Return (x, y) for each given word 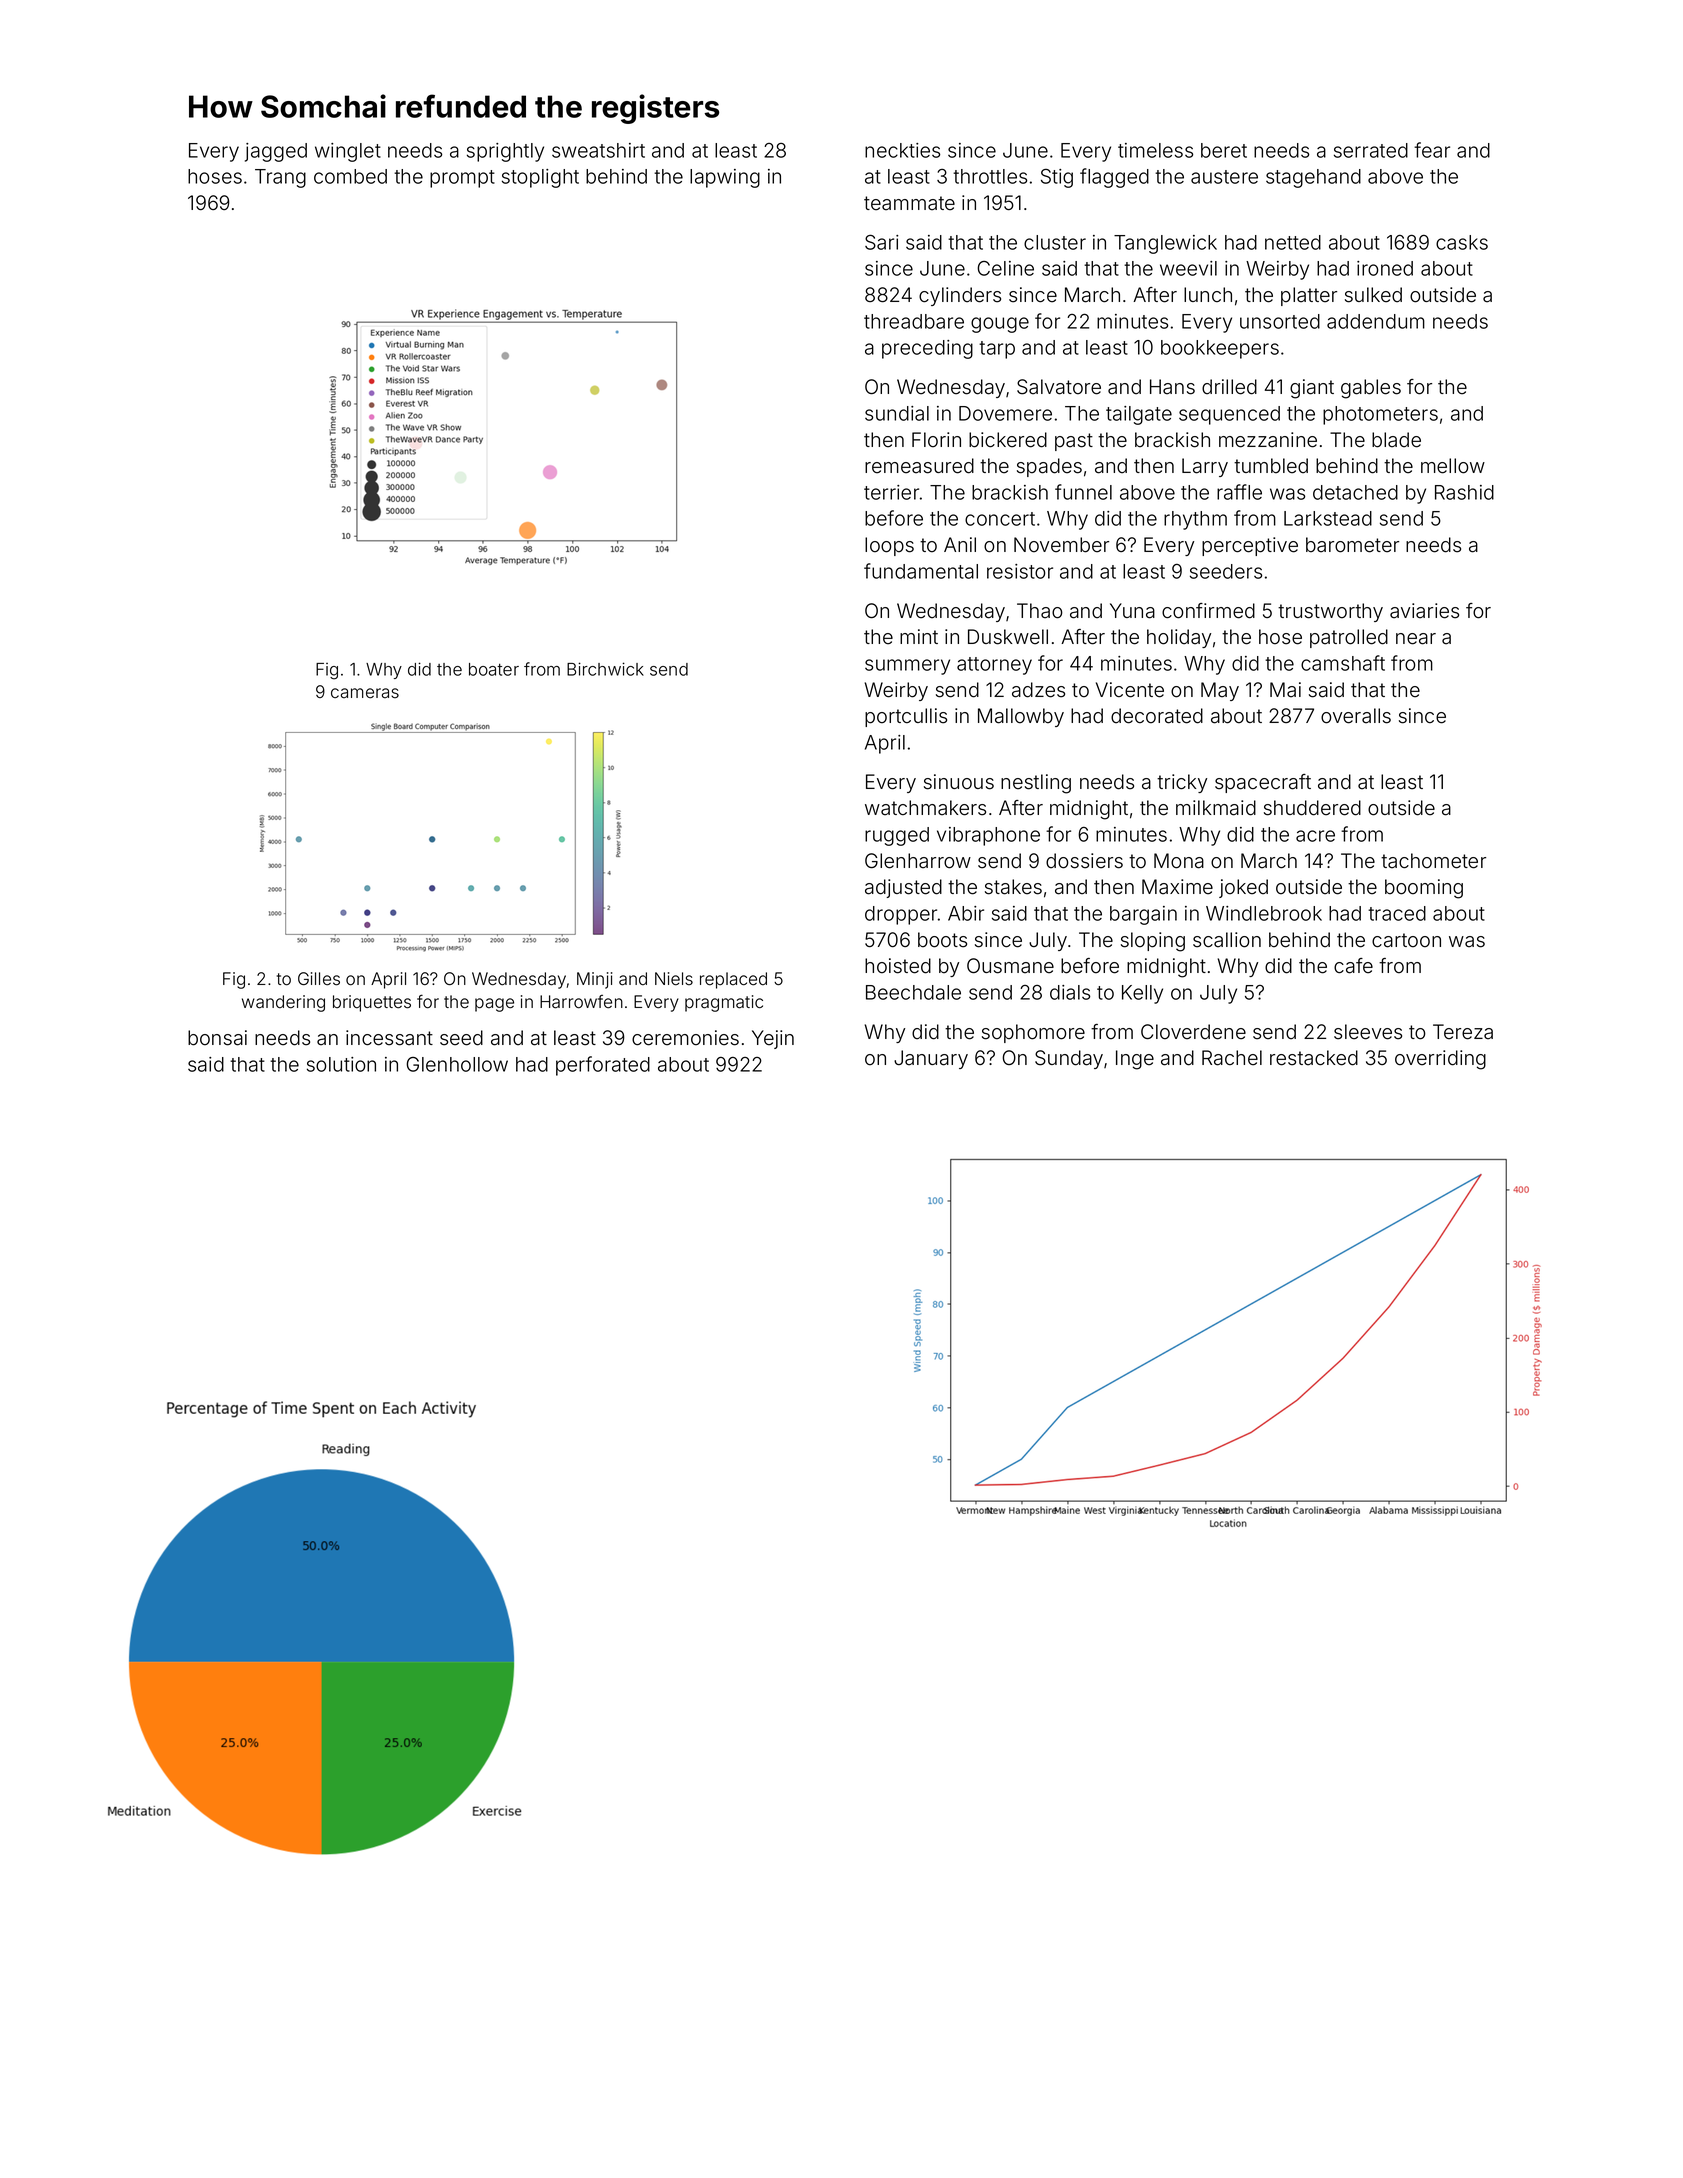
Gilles (319, 979)
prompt (462, 179)
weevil (1188, 268)
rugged (897, 836)
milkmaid (1216, 808)
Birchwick (605, 669)
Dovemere (1005, 413)
